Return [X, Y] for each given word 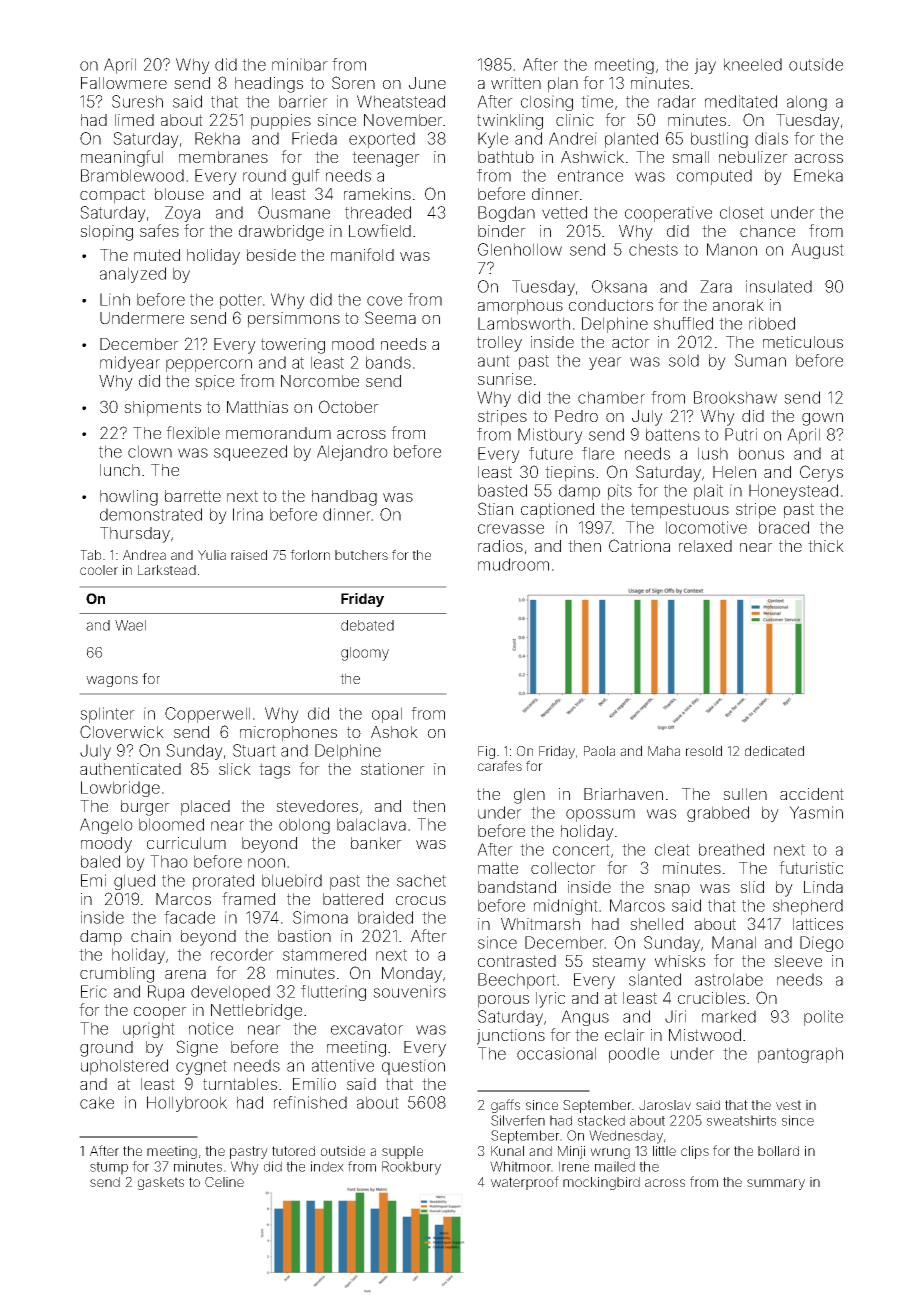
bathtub [506, 157]
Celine [224, 1182]
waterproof [525, 1183]
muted [157, 255]
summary [776, 1184]
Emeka [818, 175]
